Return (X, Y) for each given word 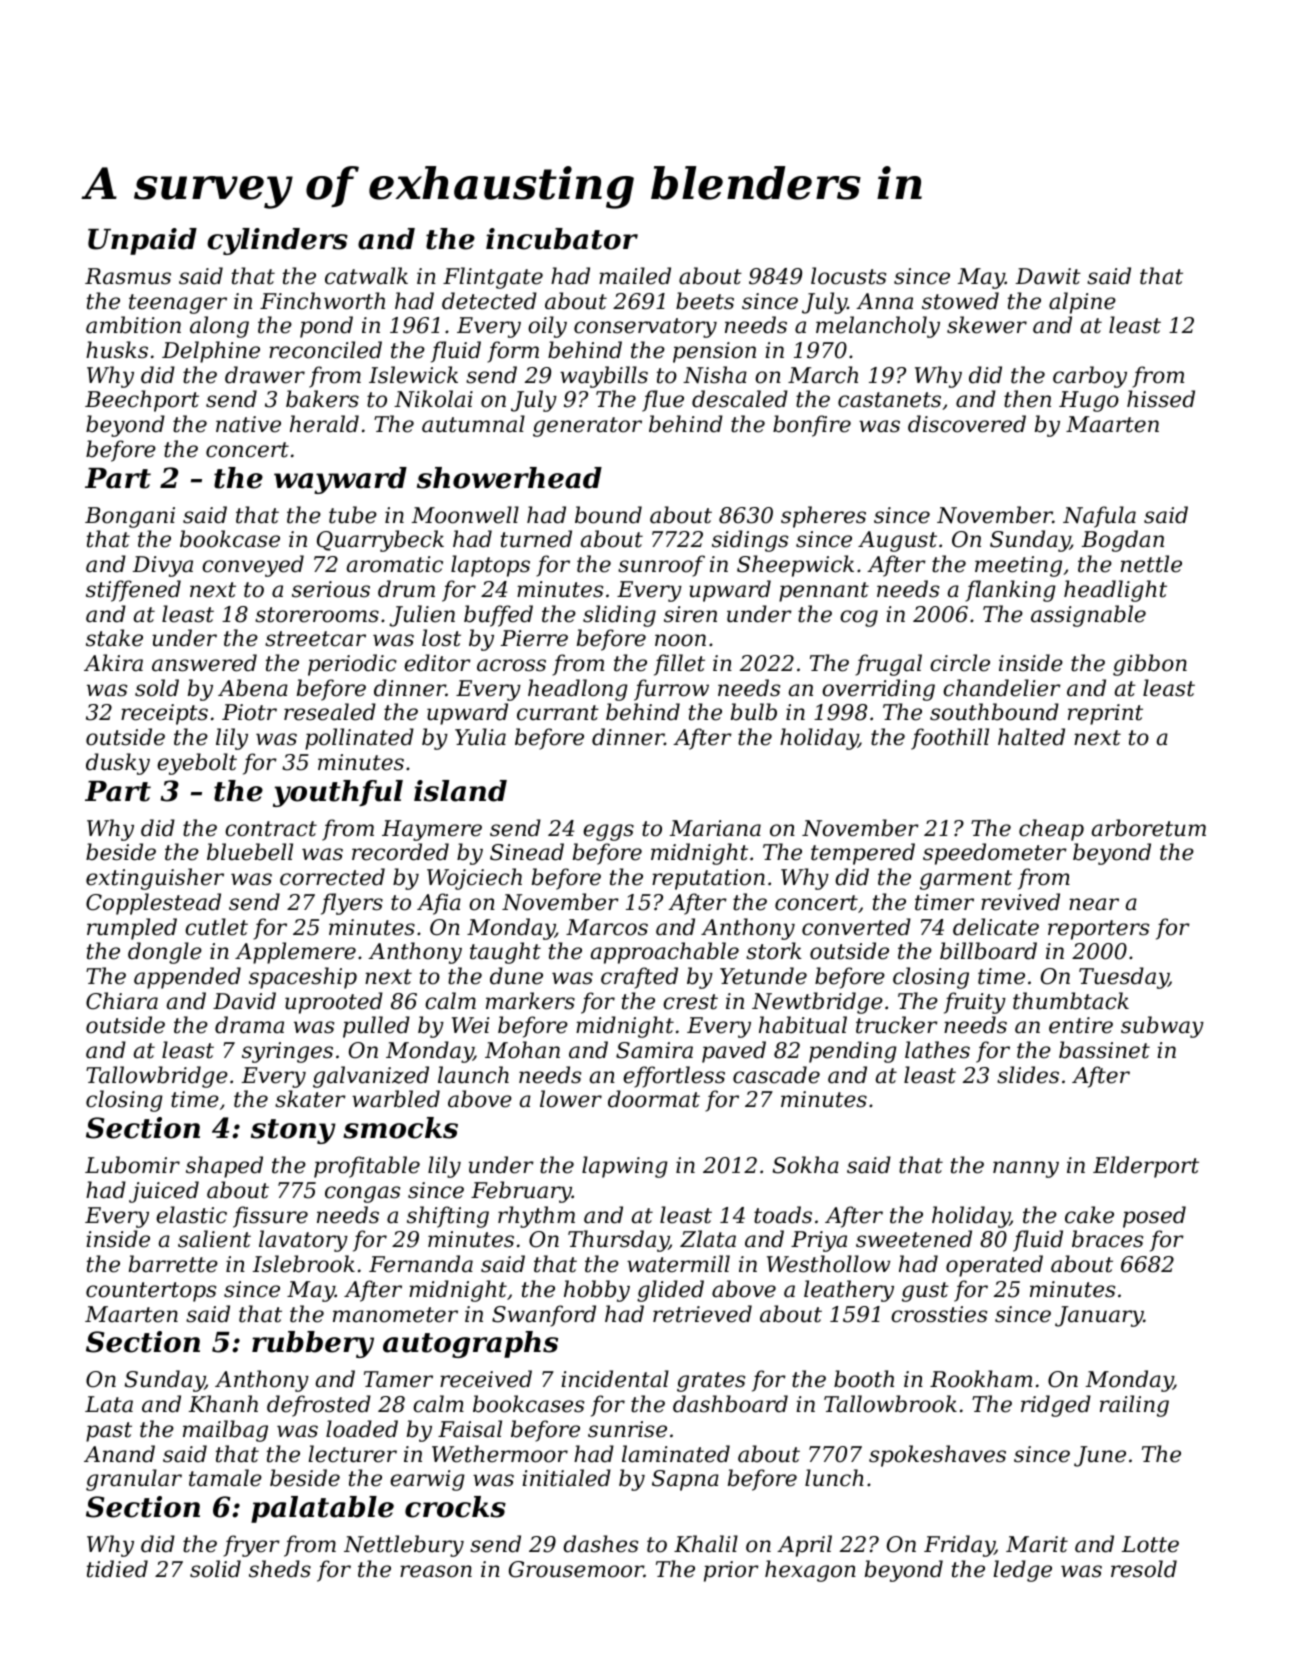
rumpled (132, 929)
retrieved (702, 1314)
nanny (1026, 1169)
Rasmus (128, 276)
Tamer (398, 1379)
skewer (987, 325)
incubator (562, 239)
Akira (113, 663)
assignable (1088, 616)
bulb (754, 712)
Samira (654, 1050)
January (1099, 1316)
